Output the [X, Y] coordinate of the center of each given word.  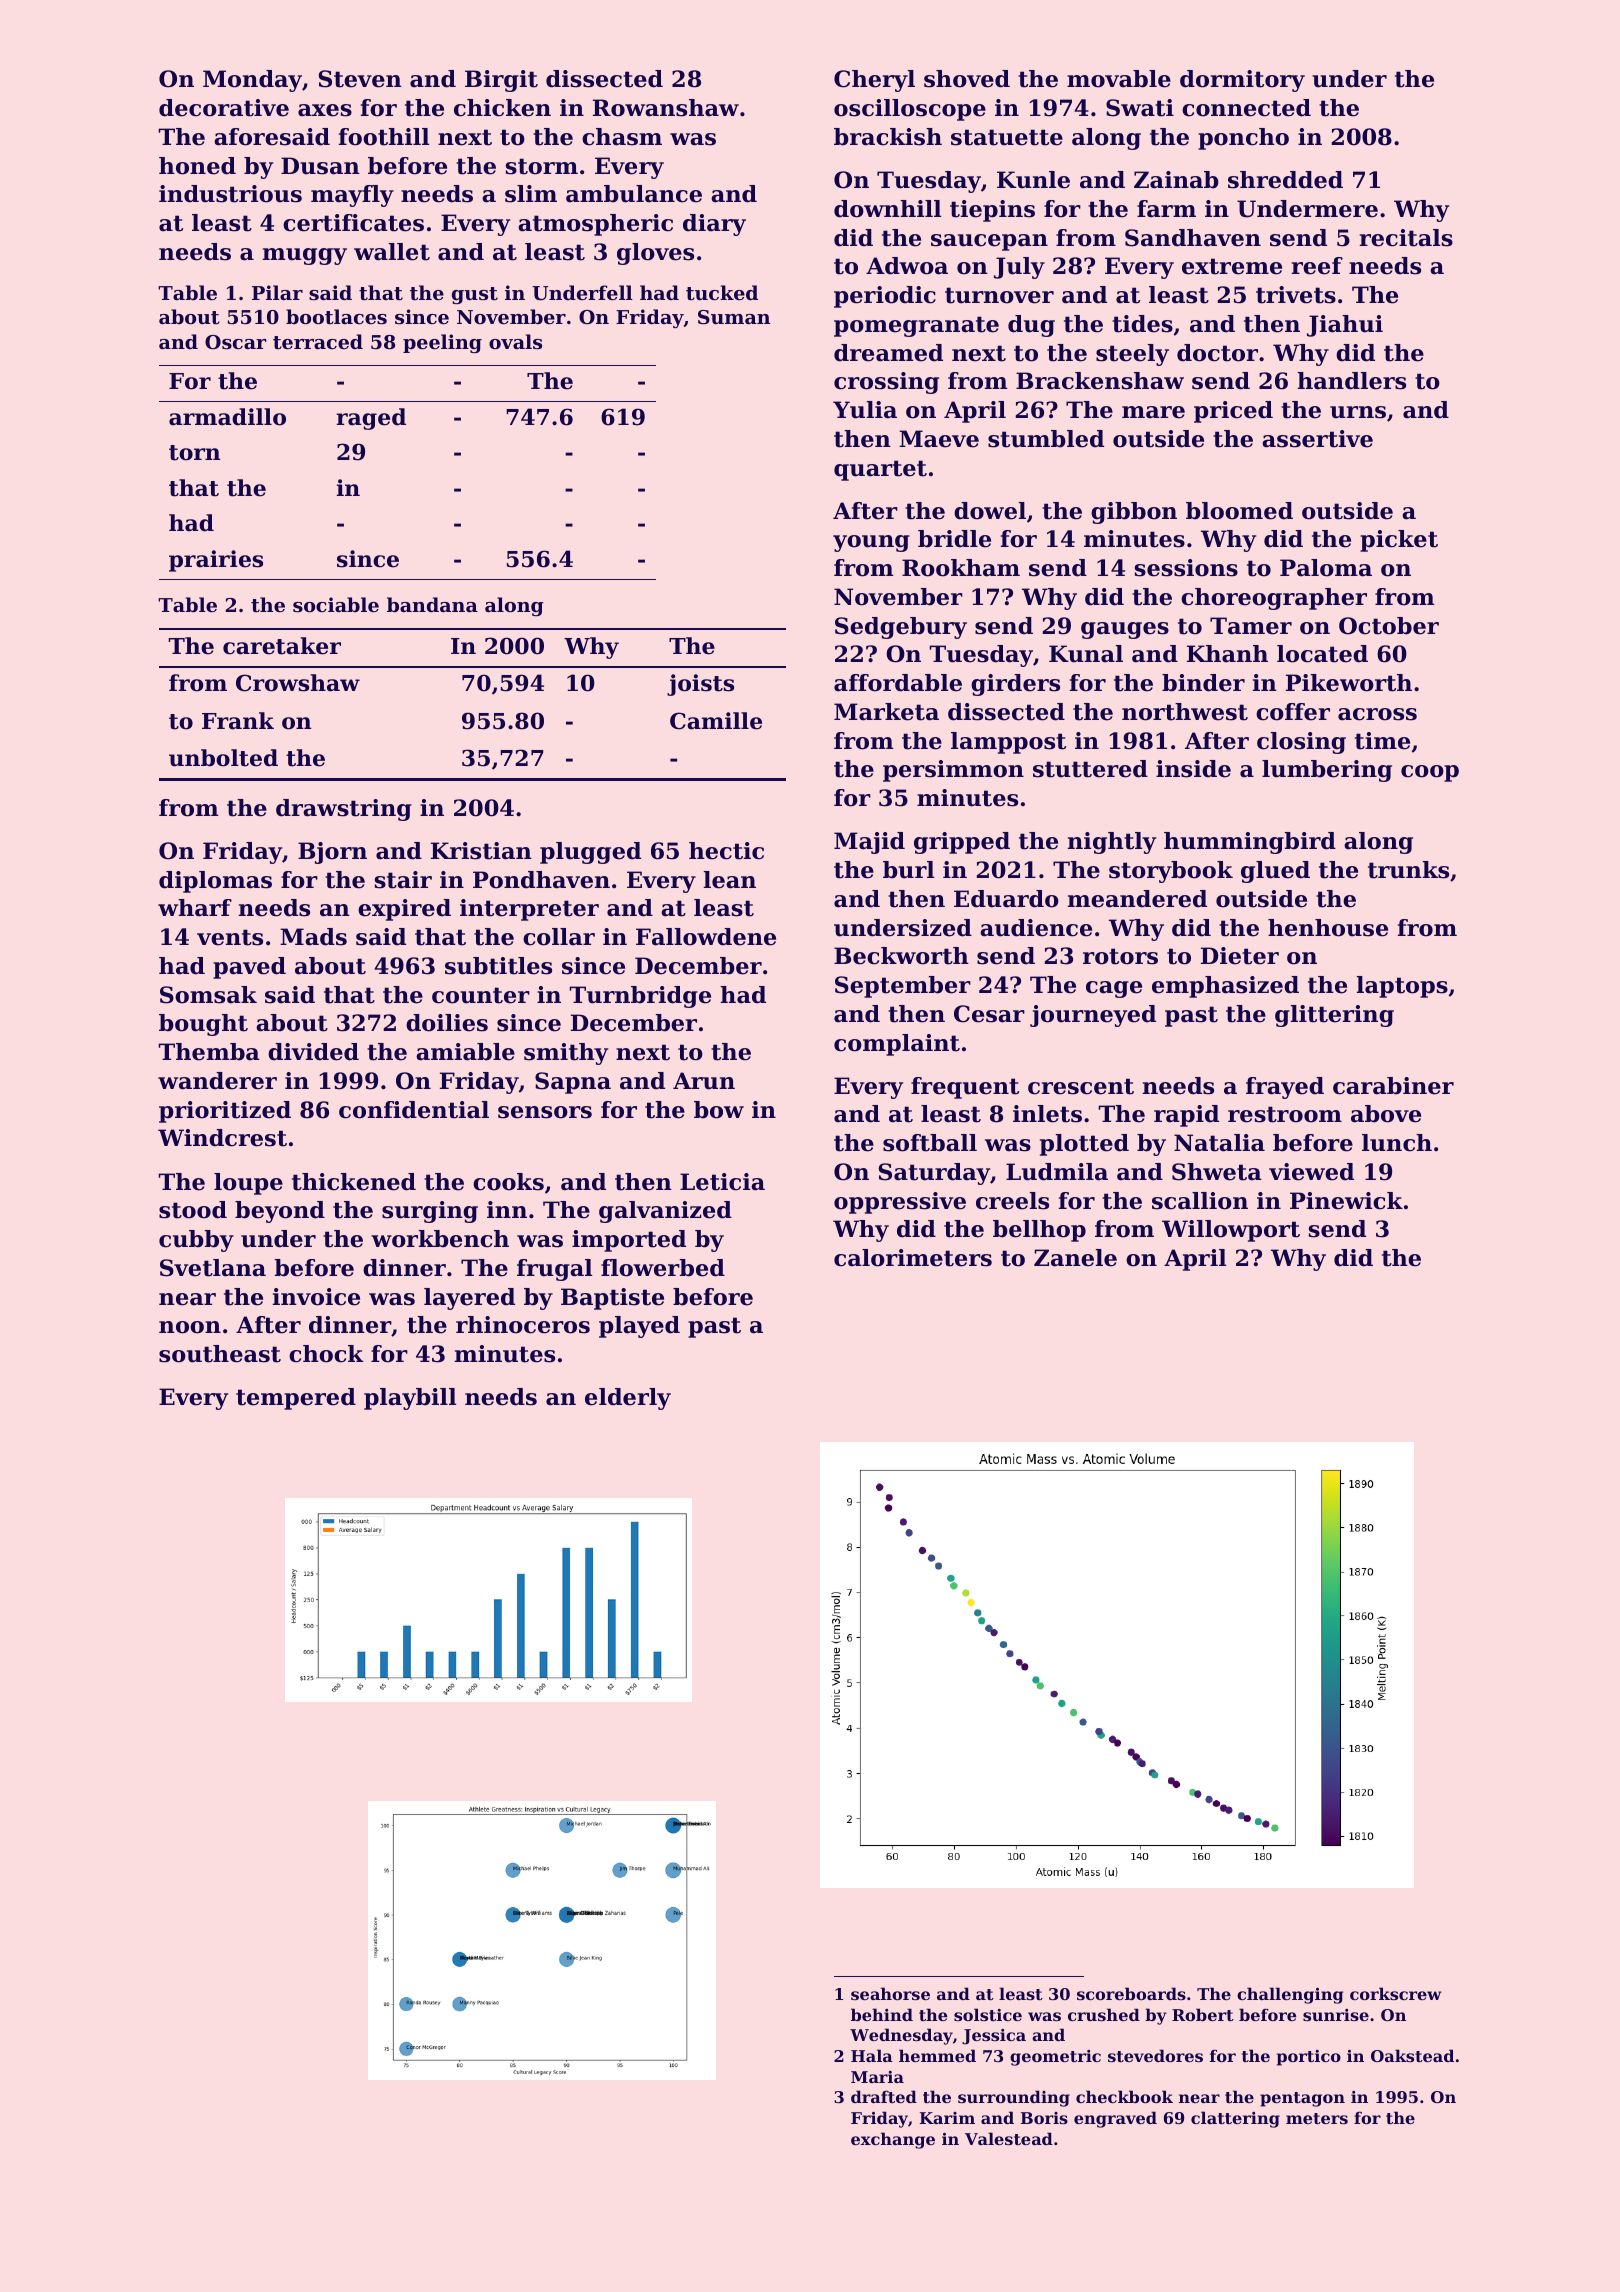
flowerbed [663, 1268]
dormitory [1242, 81]
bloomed [1239, 511]
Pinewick [1346, 1201]
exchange [893, 2140]
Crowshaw [298, 683]
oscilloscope [910, 110]
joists [700, 685]
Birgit [501, 81]
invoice [316, 1297]
